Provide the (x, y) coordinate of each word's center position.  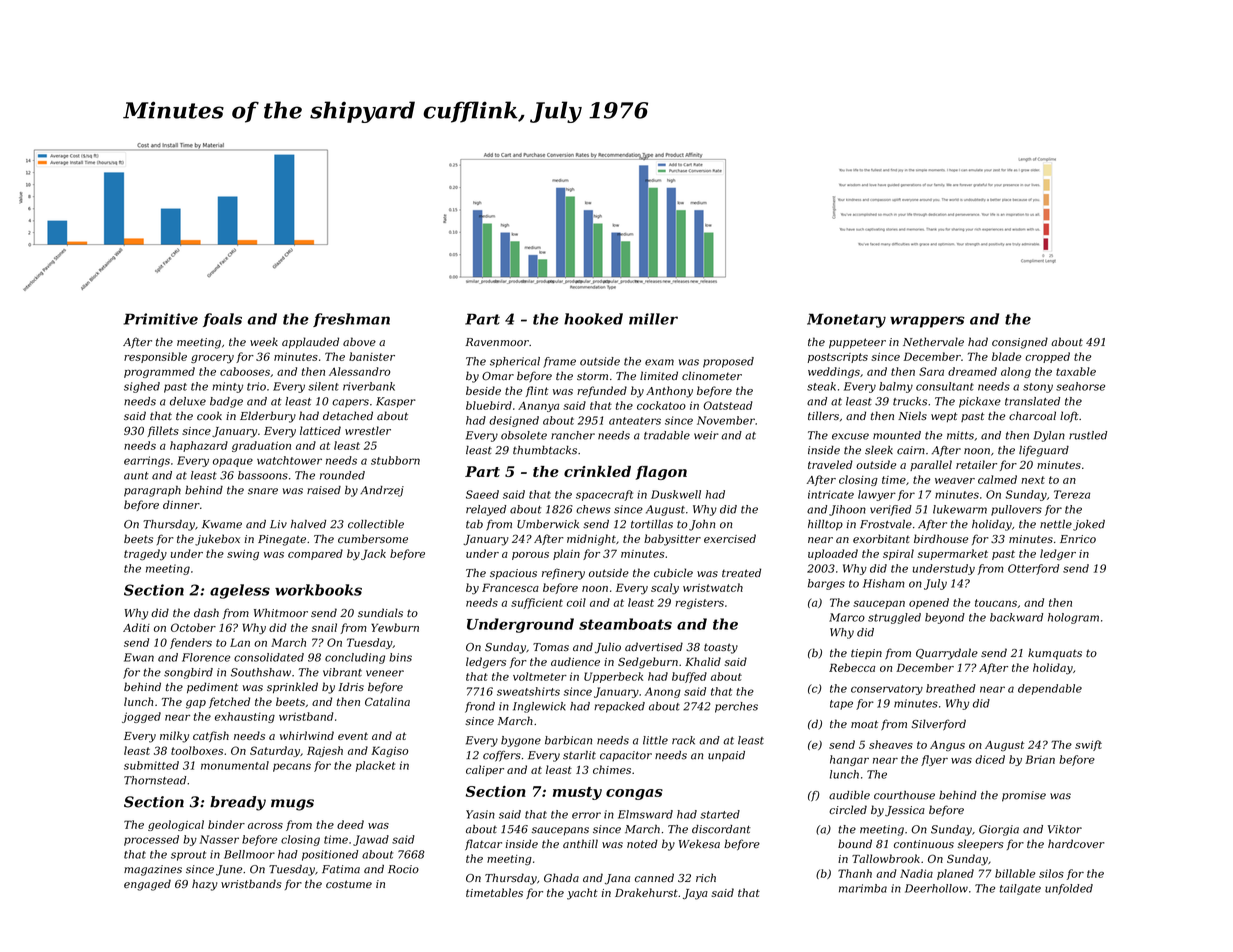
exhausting (245, 717)
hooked (593, 319)
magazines (153, 870)
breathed (951, 688)
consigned (1020, 343)
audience (575, 661)
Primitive (160, 319)
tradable (667, 435)
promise (1024, 796)
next (1033, 480)
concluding (355, 658)
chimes (612, 769)
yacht (582, 894)
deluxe (188, 401)
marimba (863, 888)
